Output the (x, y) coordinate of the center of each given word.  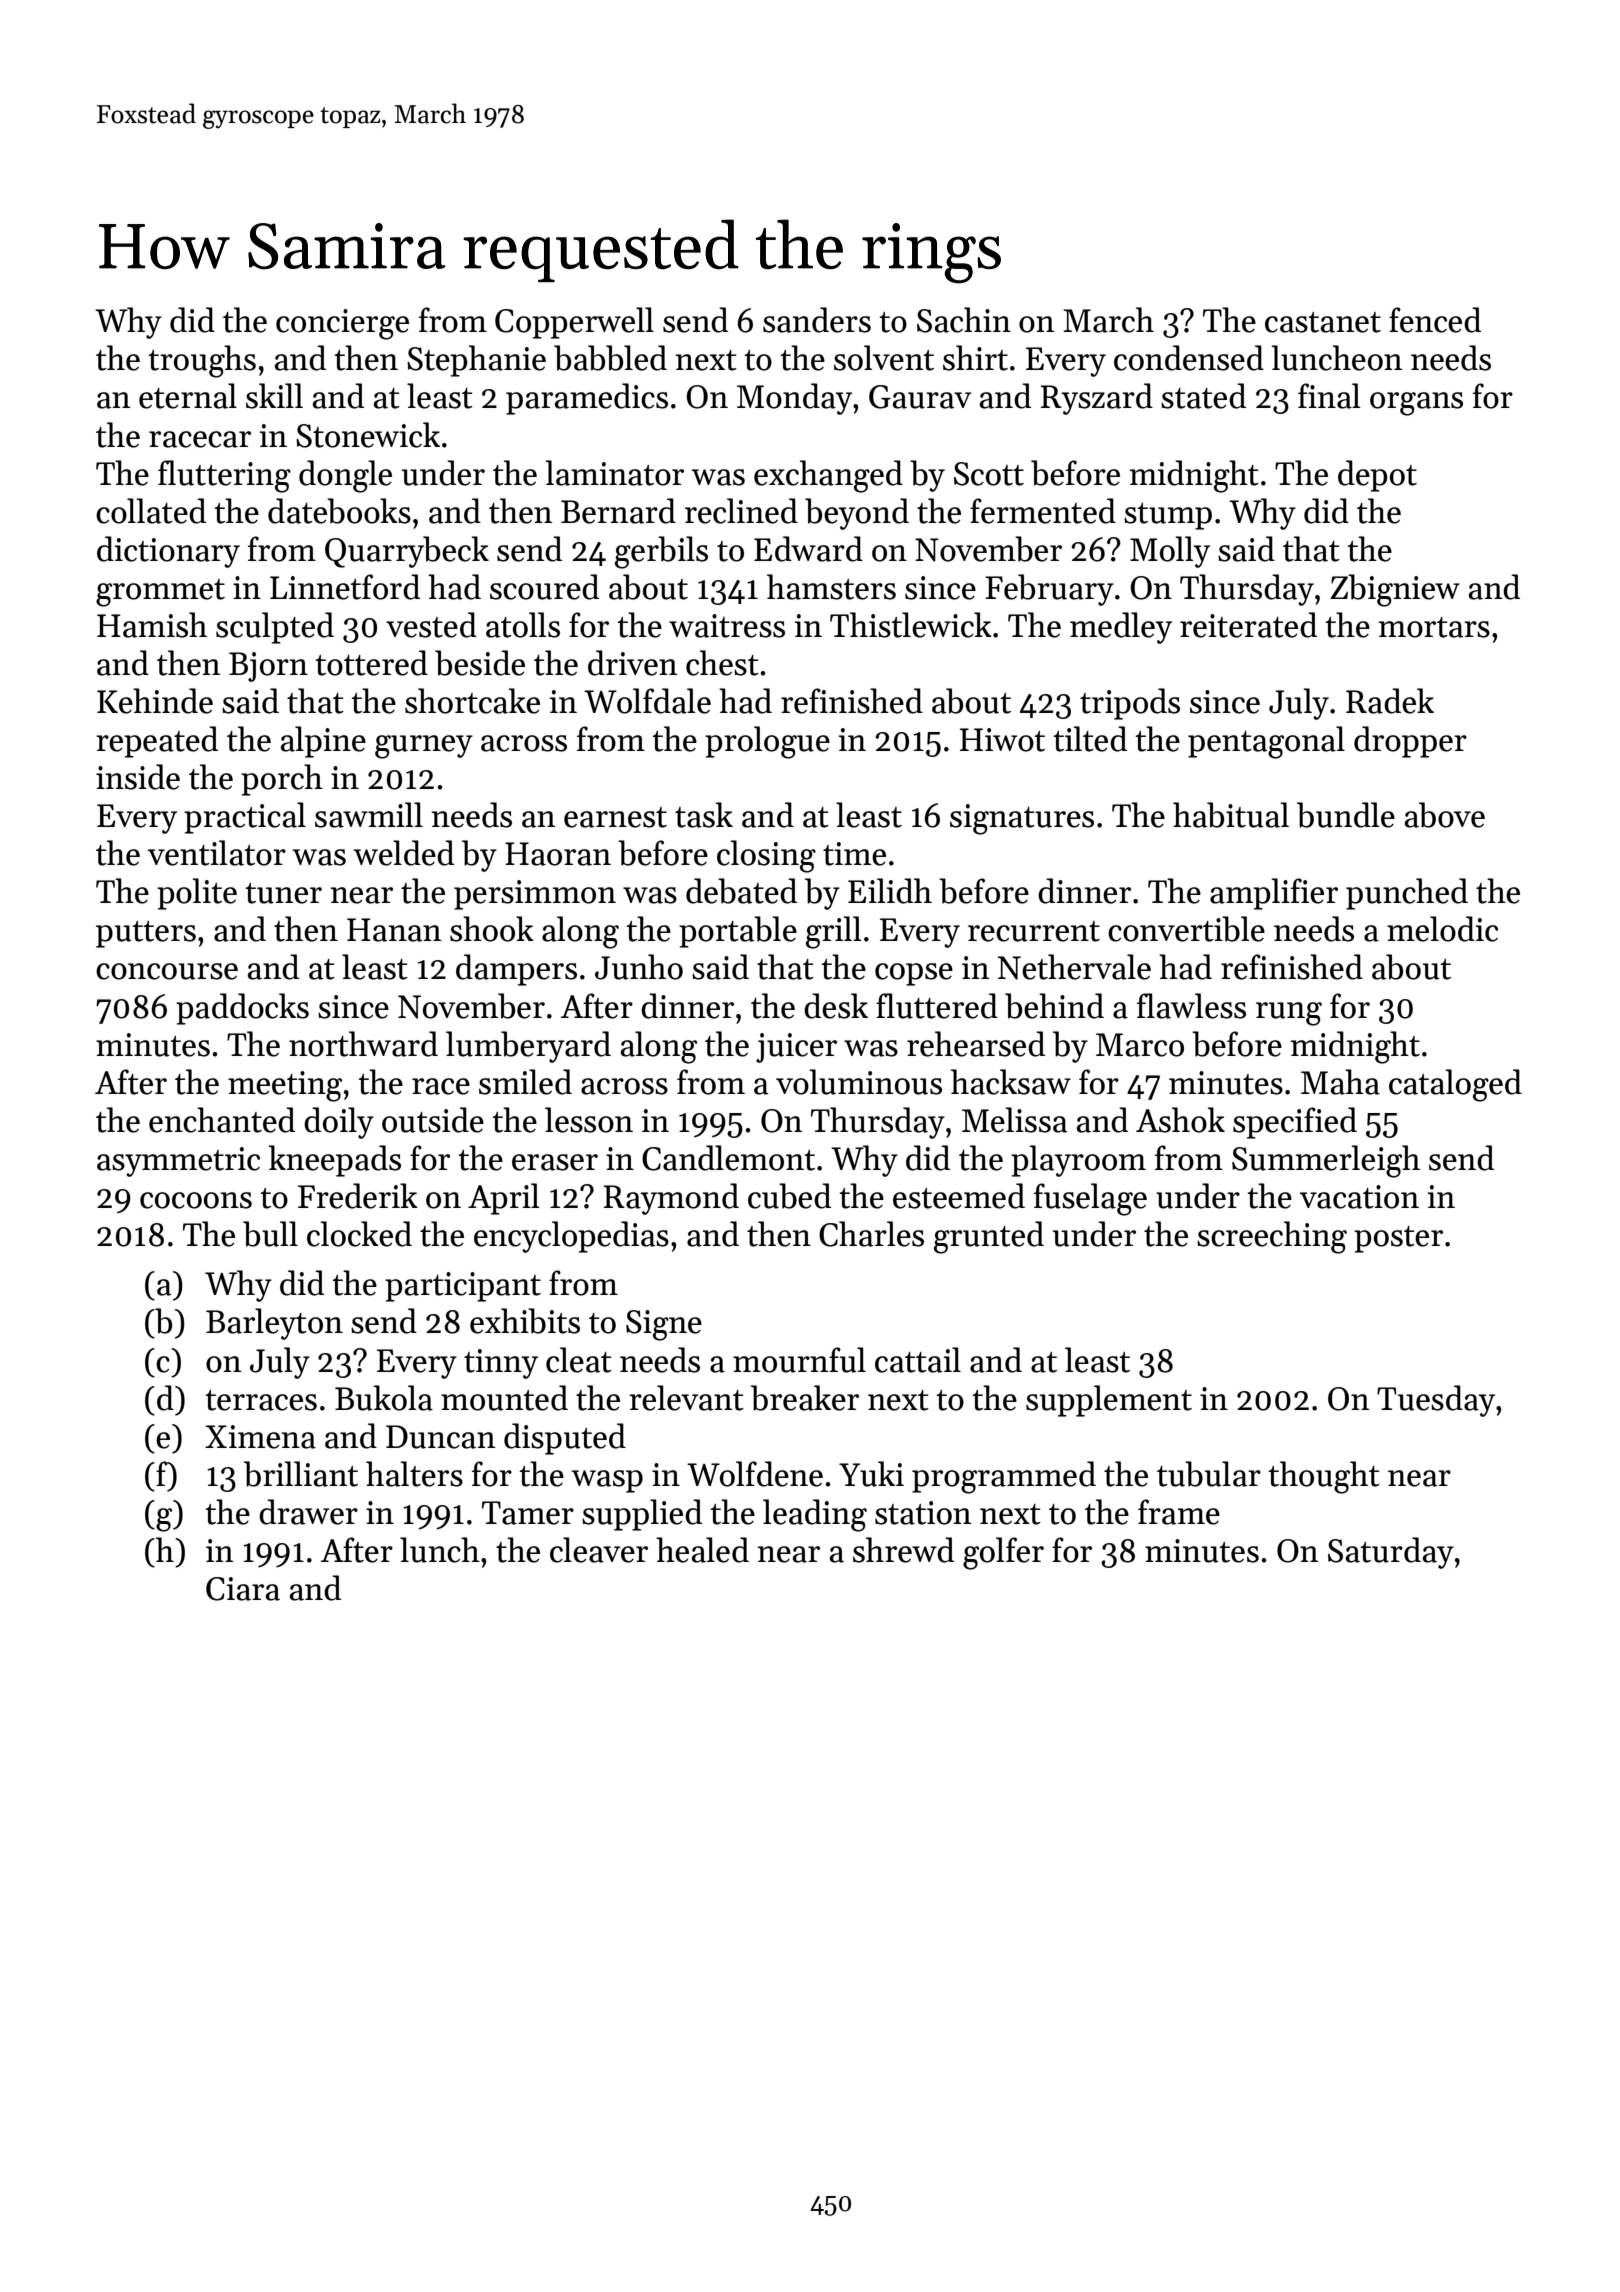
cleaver (599, 1550)
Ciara (243, 1589)
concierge (342, 324)
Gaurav (920, 397)
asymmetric (178, 1162)
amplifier (1274, 894)
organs (1416, 404)
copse (914, 974)
